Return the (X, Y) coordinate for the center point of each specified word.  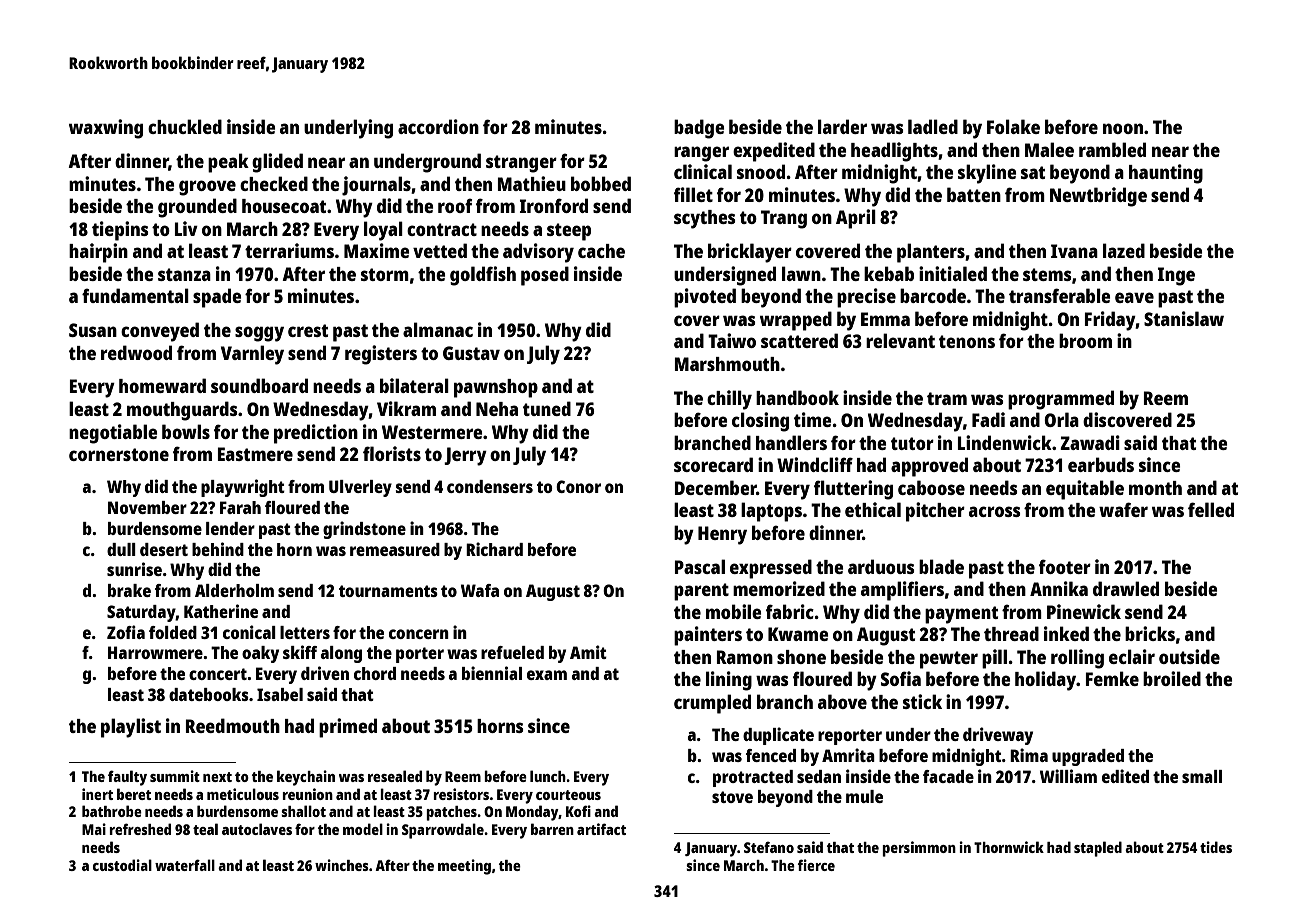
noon (1123, 128)
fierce (816, 865)
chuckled (185, 126)
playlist (131, 728)
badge (699, 129)
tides (1216, 847)
